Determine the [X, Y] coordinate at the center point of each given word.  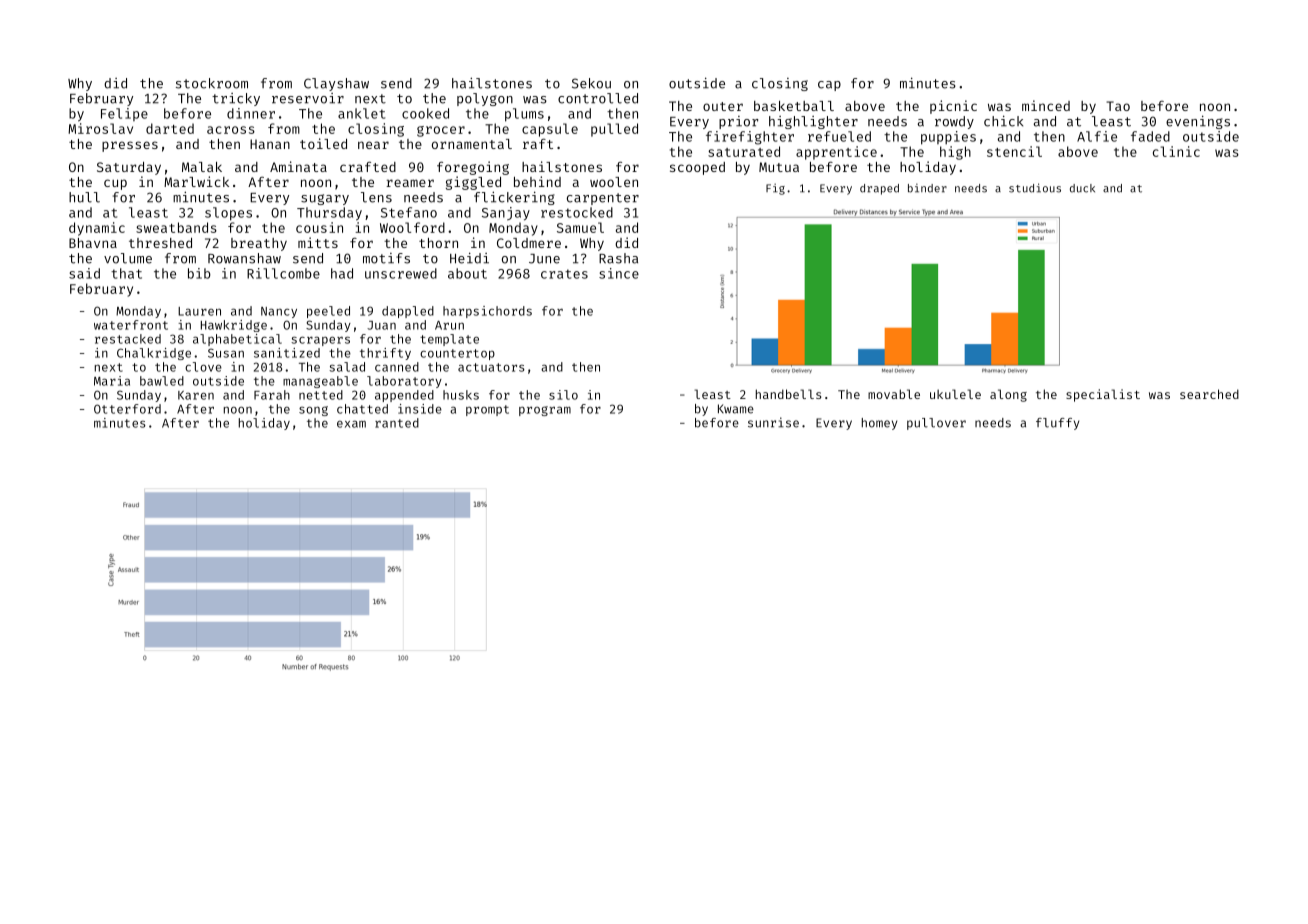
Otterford [127, 409]
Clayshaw [336, 84]
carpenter [603, 199]
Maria [112, 381]
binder [927, 188]
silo [563, 395]
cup [115, 184]
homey [879, 424]
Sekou [591, 83]
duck [1082, 188]
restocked [577, 212]
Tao [1118, 106]
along [1008, 395]
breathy [259, 244]
